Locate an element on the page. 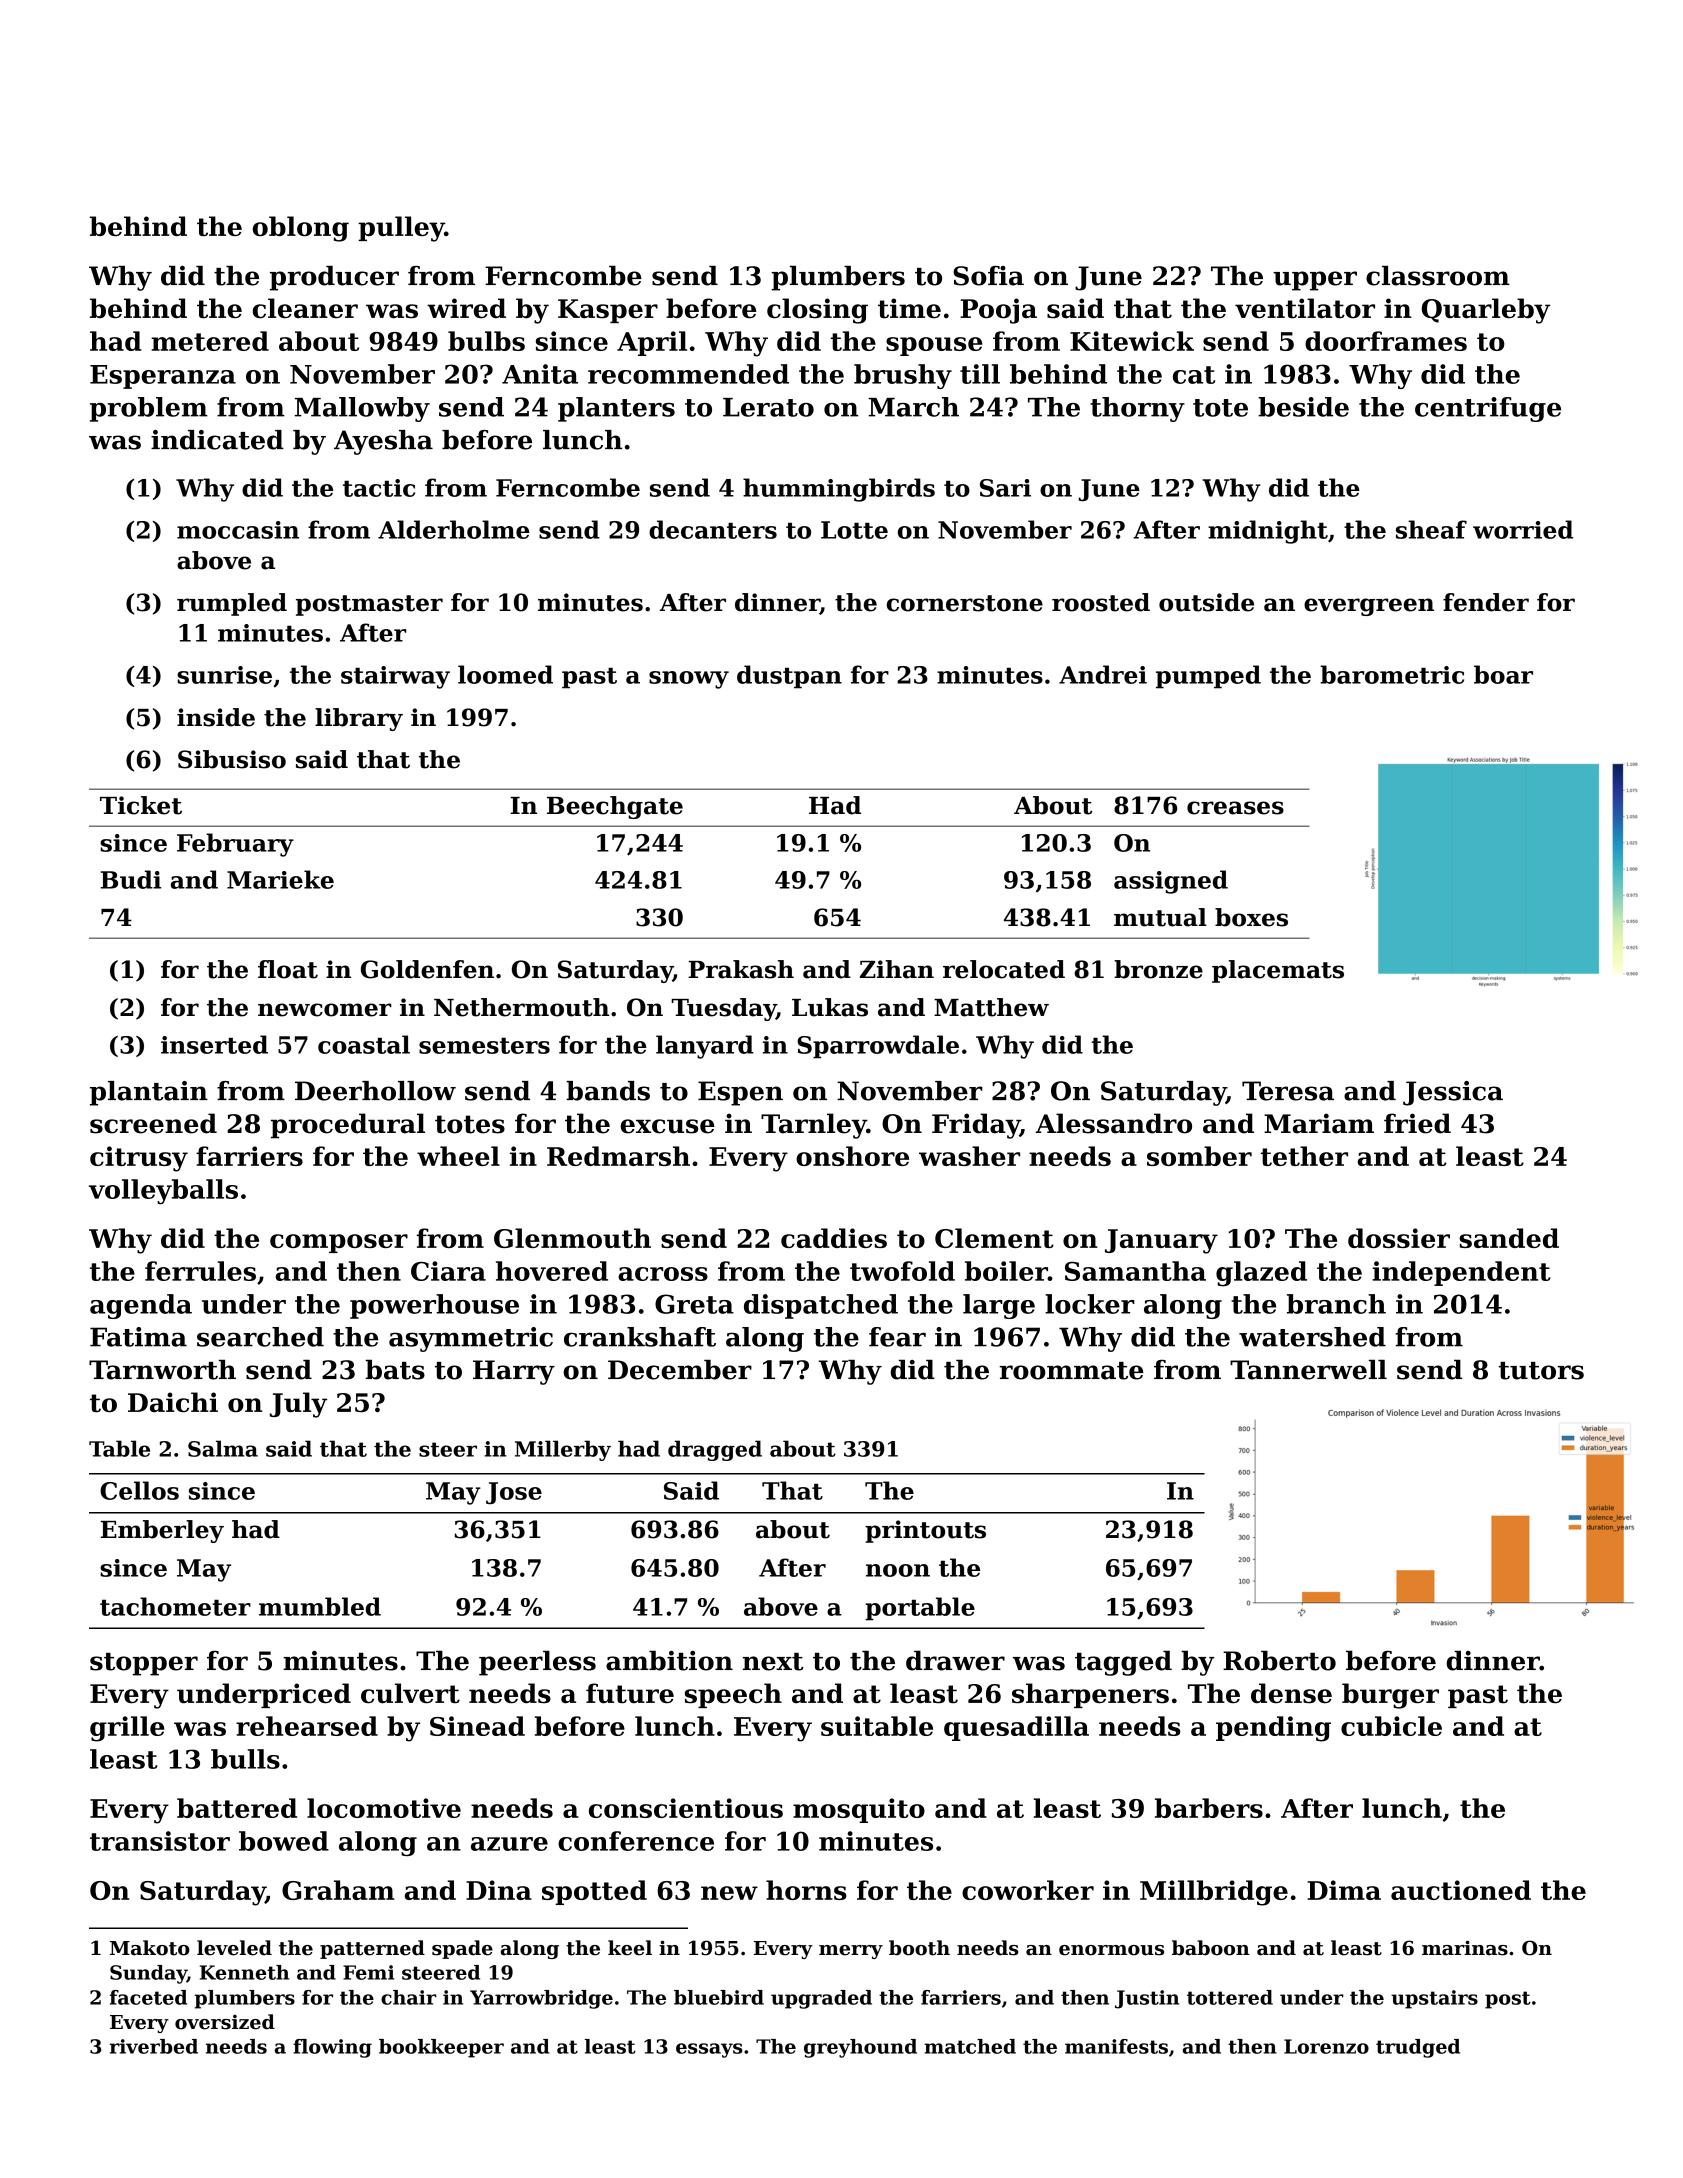  decanters is located at coordinates (713, 529).
